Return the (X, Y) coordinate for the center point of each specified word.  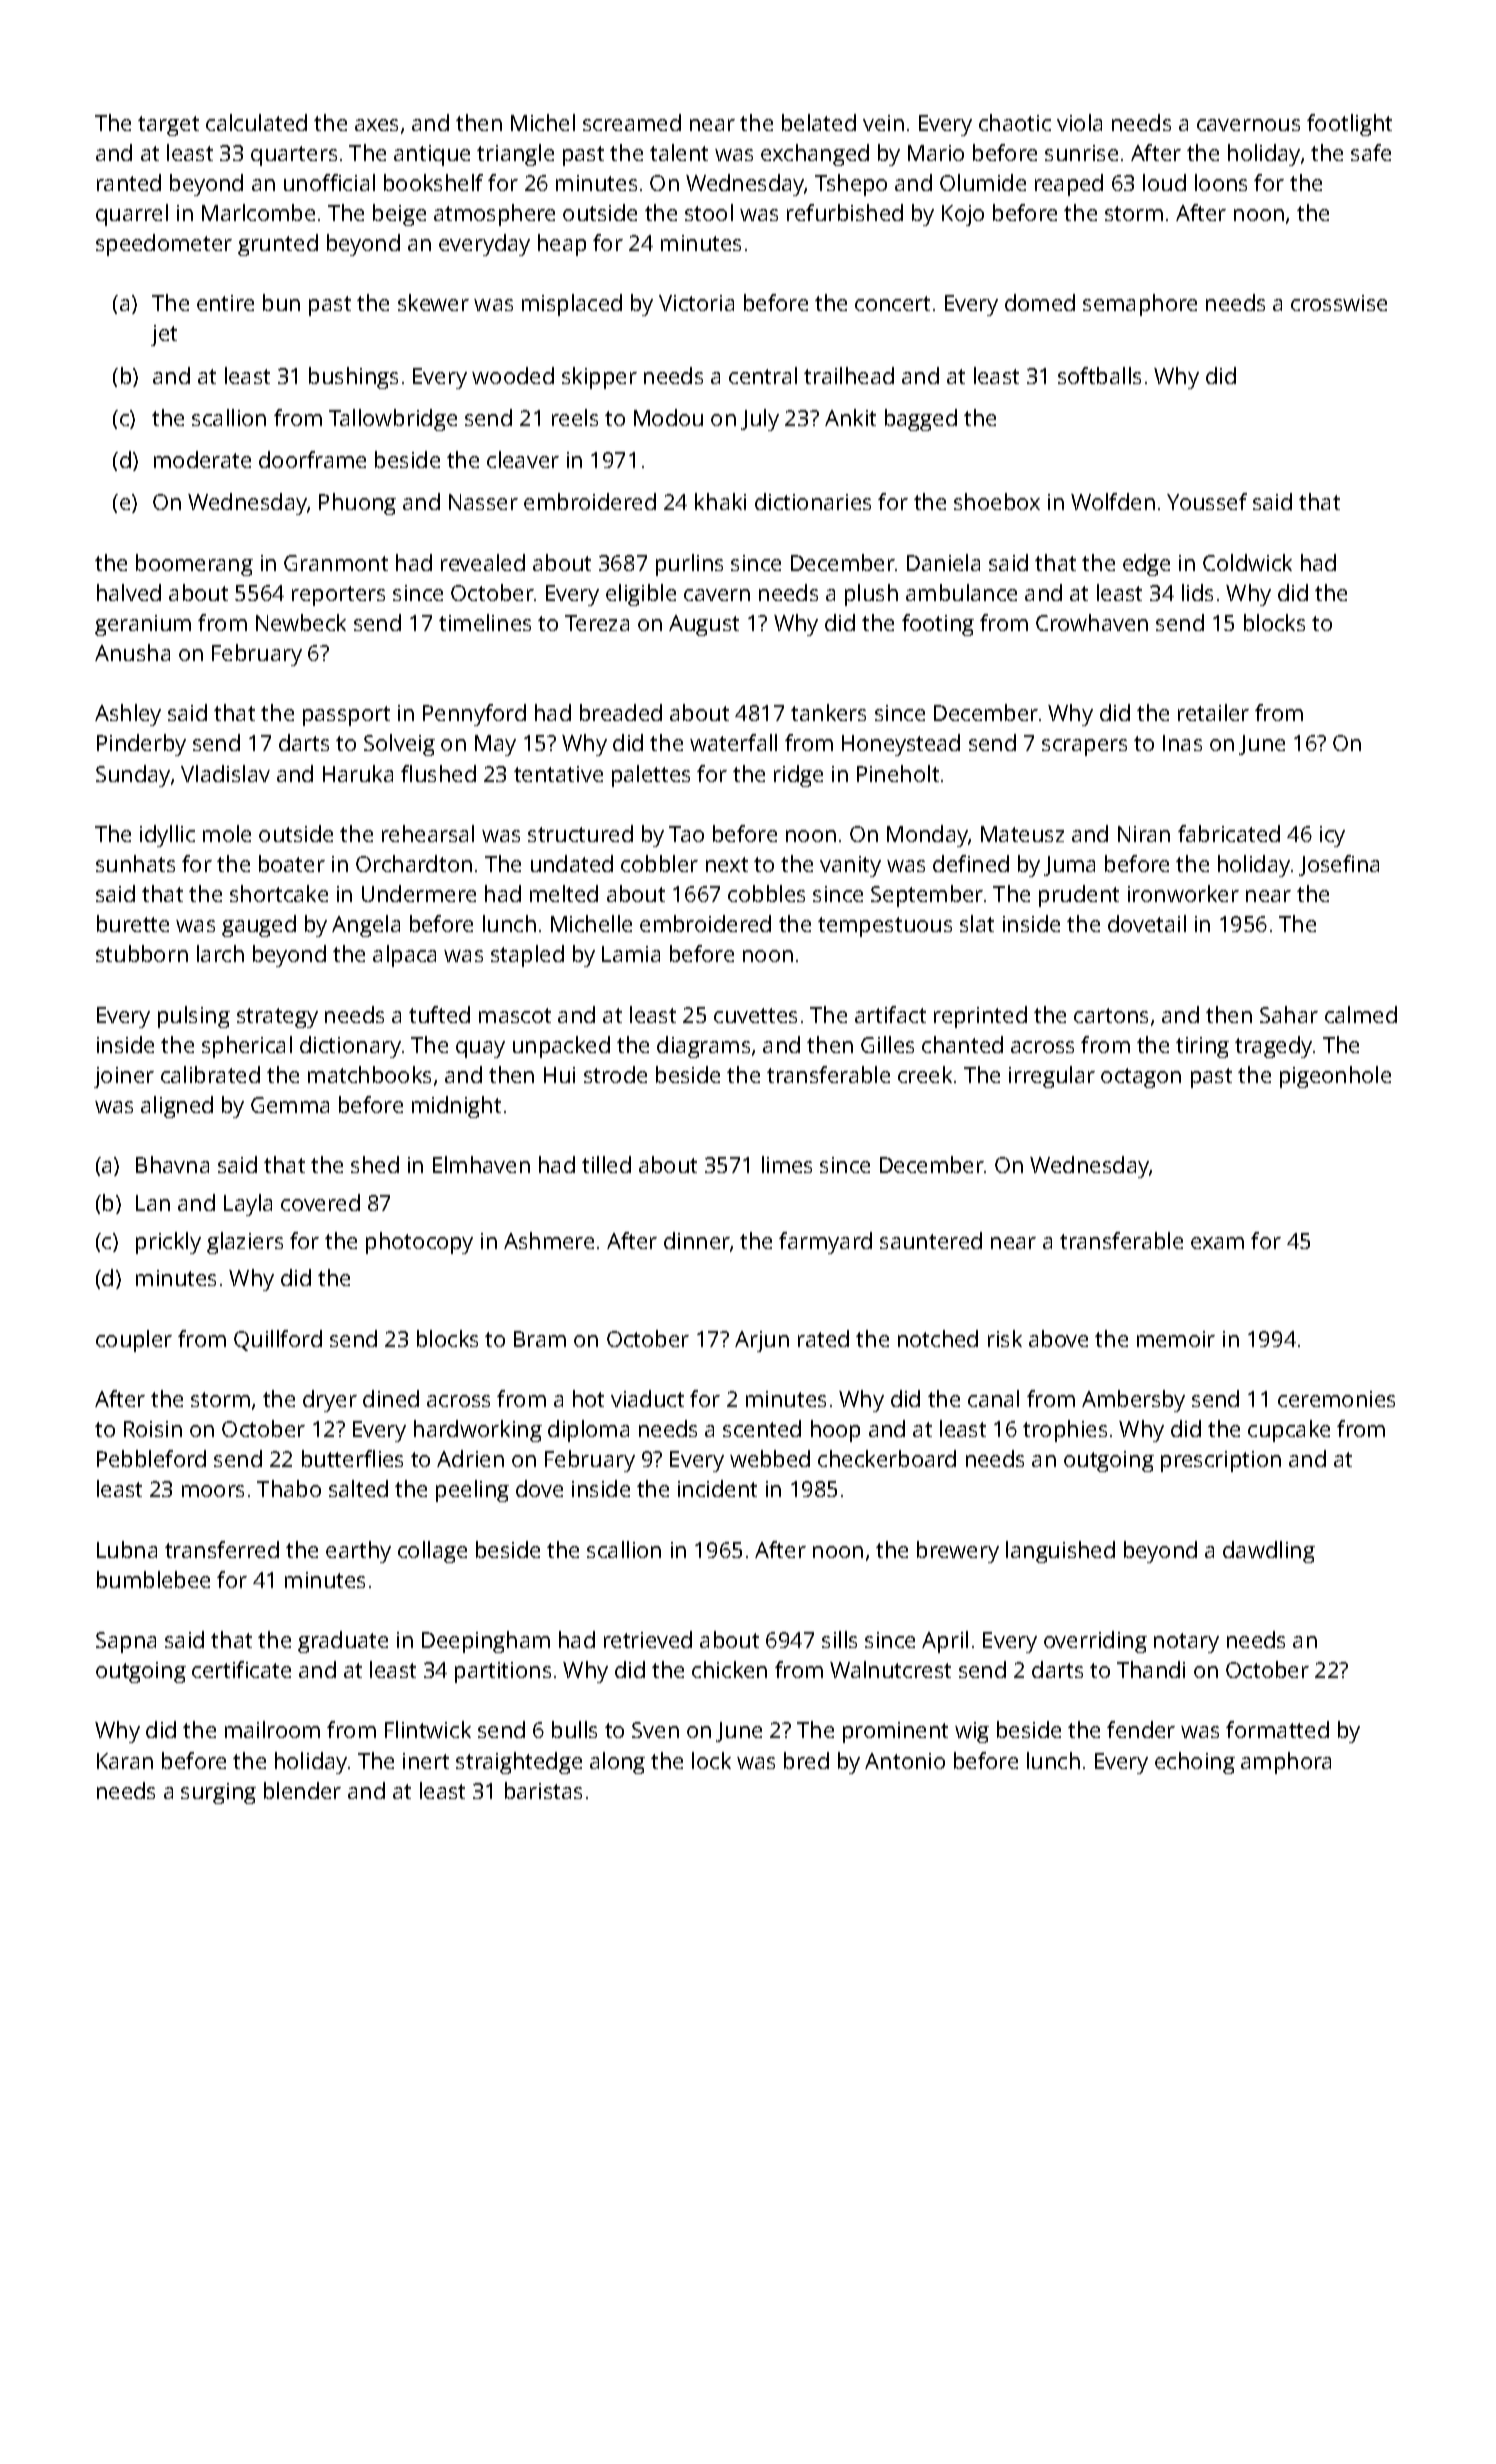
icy (1332, 836)
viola (1079, 122)
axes (376, 125)
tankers (828, 712)
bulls (574, 1729)
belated (819, 122)
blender (302, 1790)
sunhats (135, 863)
